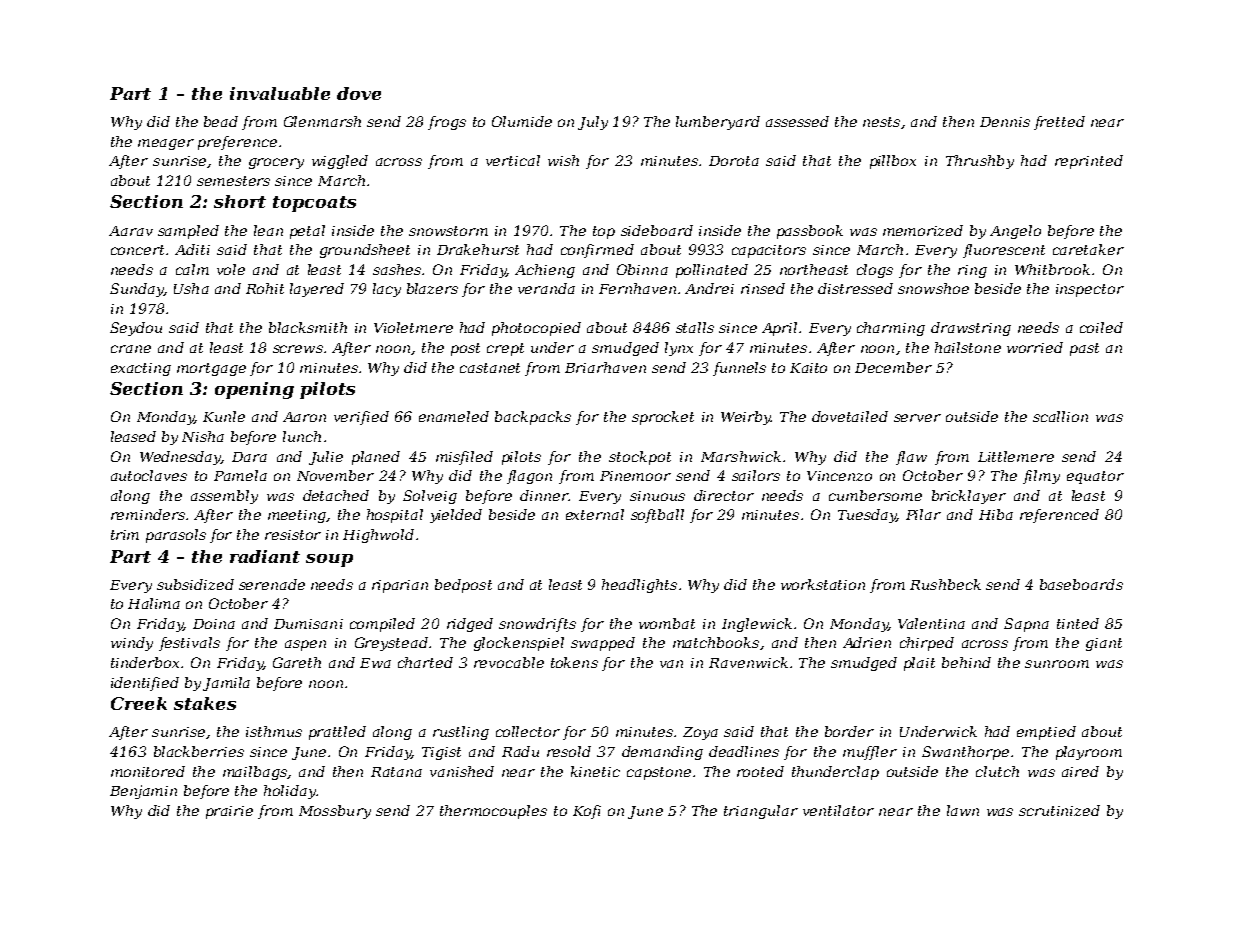  I want to click on memorized, so click(923, 230).
